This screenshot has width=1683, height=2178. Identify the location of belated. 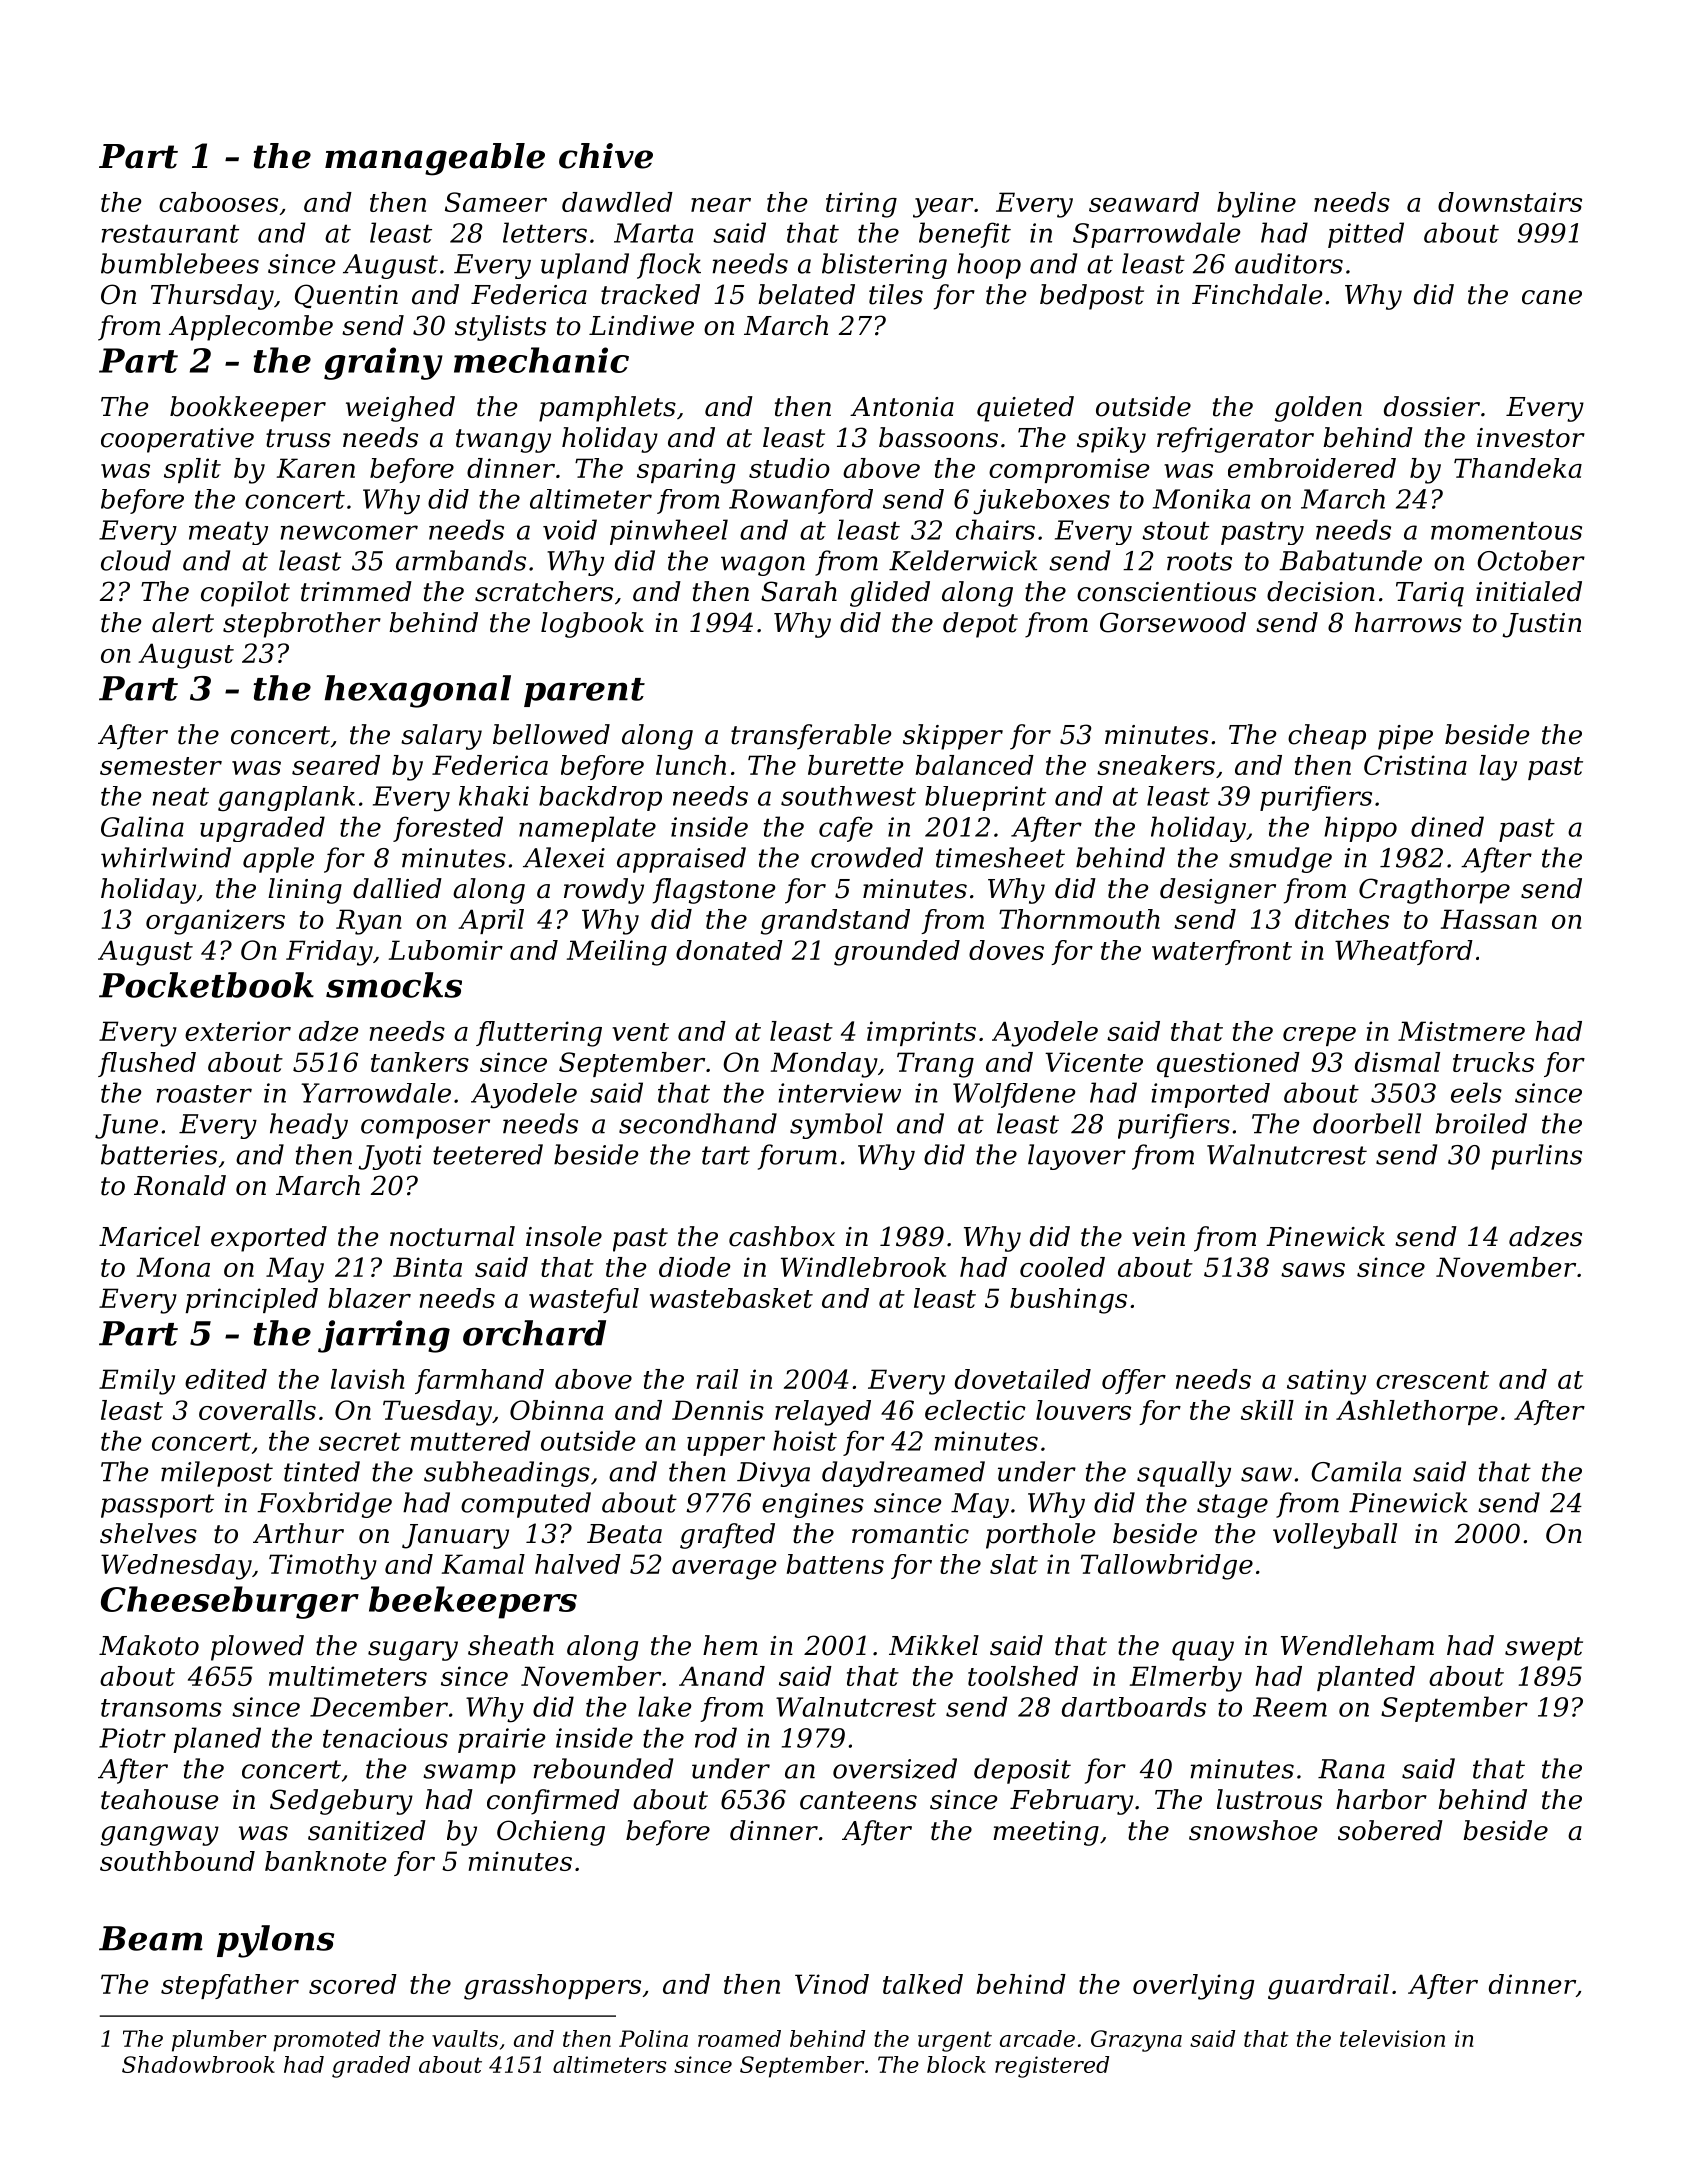
(806, 294).
